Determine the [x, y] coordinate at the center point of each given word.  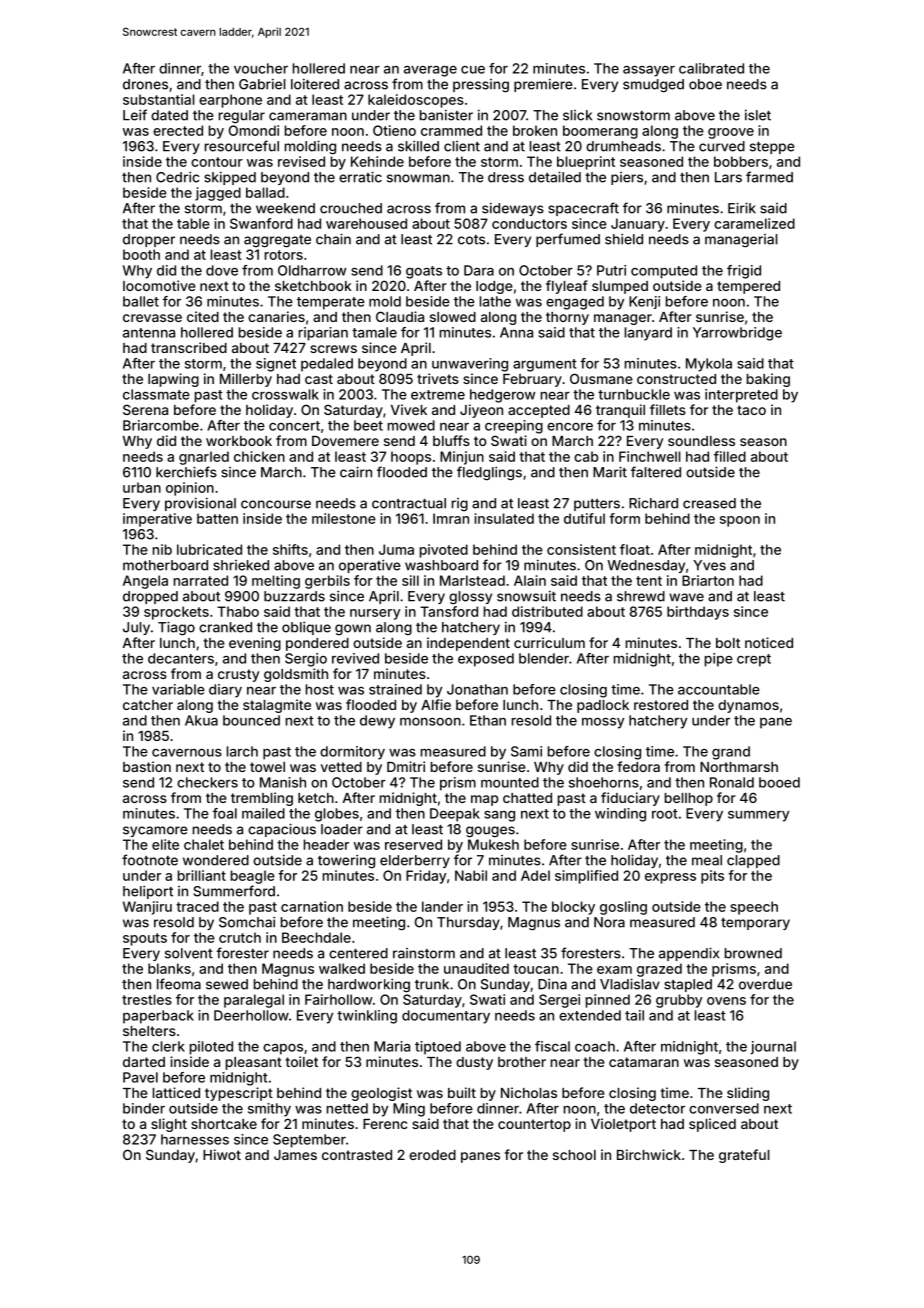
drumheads [623, 146]
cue [473, 70]
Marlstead [472, 580]
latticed [176, 1092]
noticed [769, 642]
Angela [145, 582]
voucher [261, 68]
